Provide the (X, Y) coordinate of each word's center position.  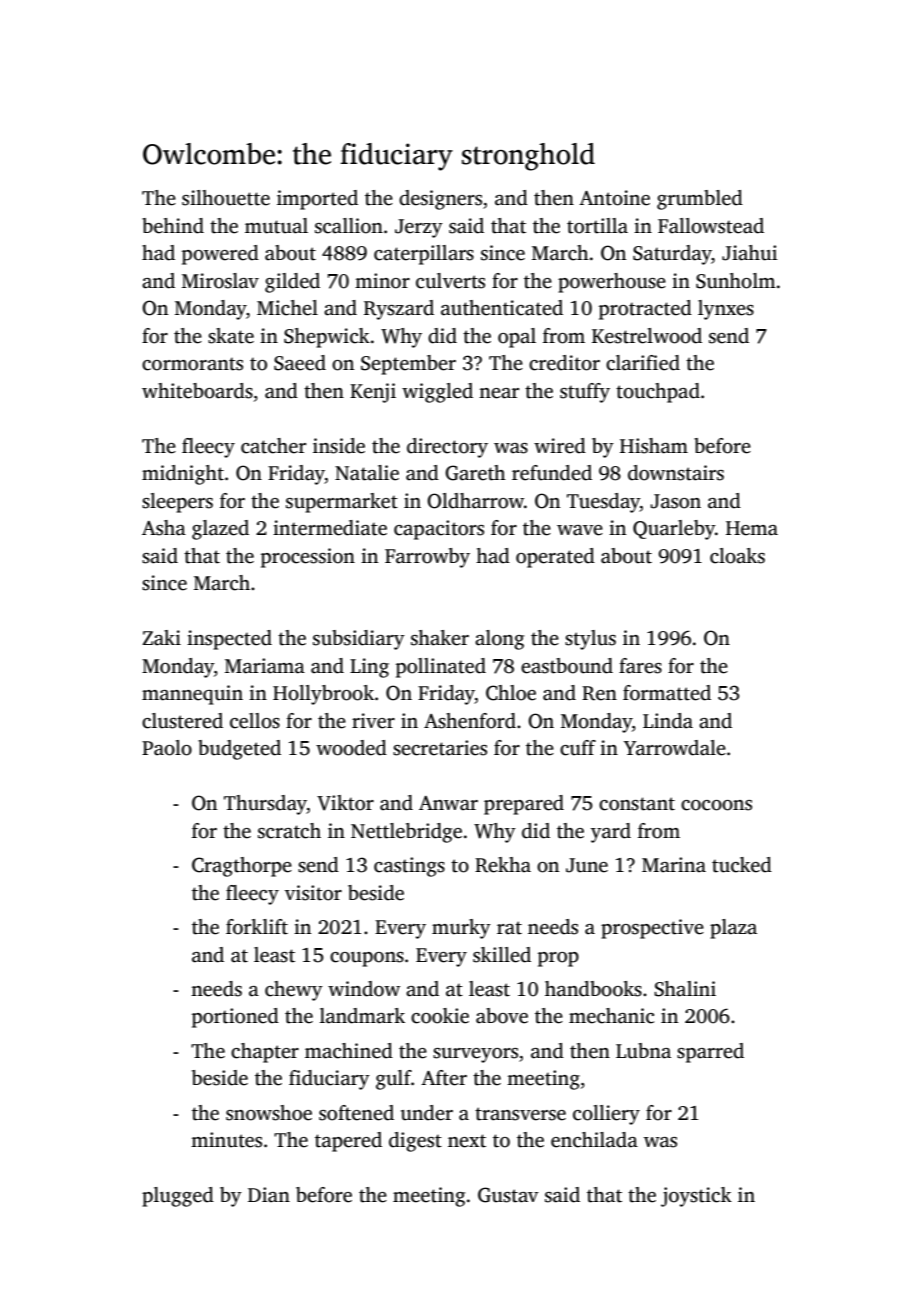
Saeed (300, 363)
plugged (178, 1197)
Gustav (508, 1195)
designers (440, 200)
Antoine (614, 198)
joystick (696, 1197)
